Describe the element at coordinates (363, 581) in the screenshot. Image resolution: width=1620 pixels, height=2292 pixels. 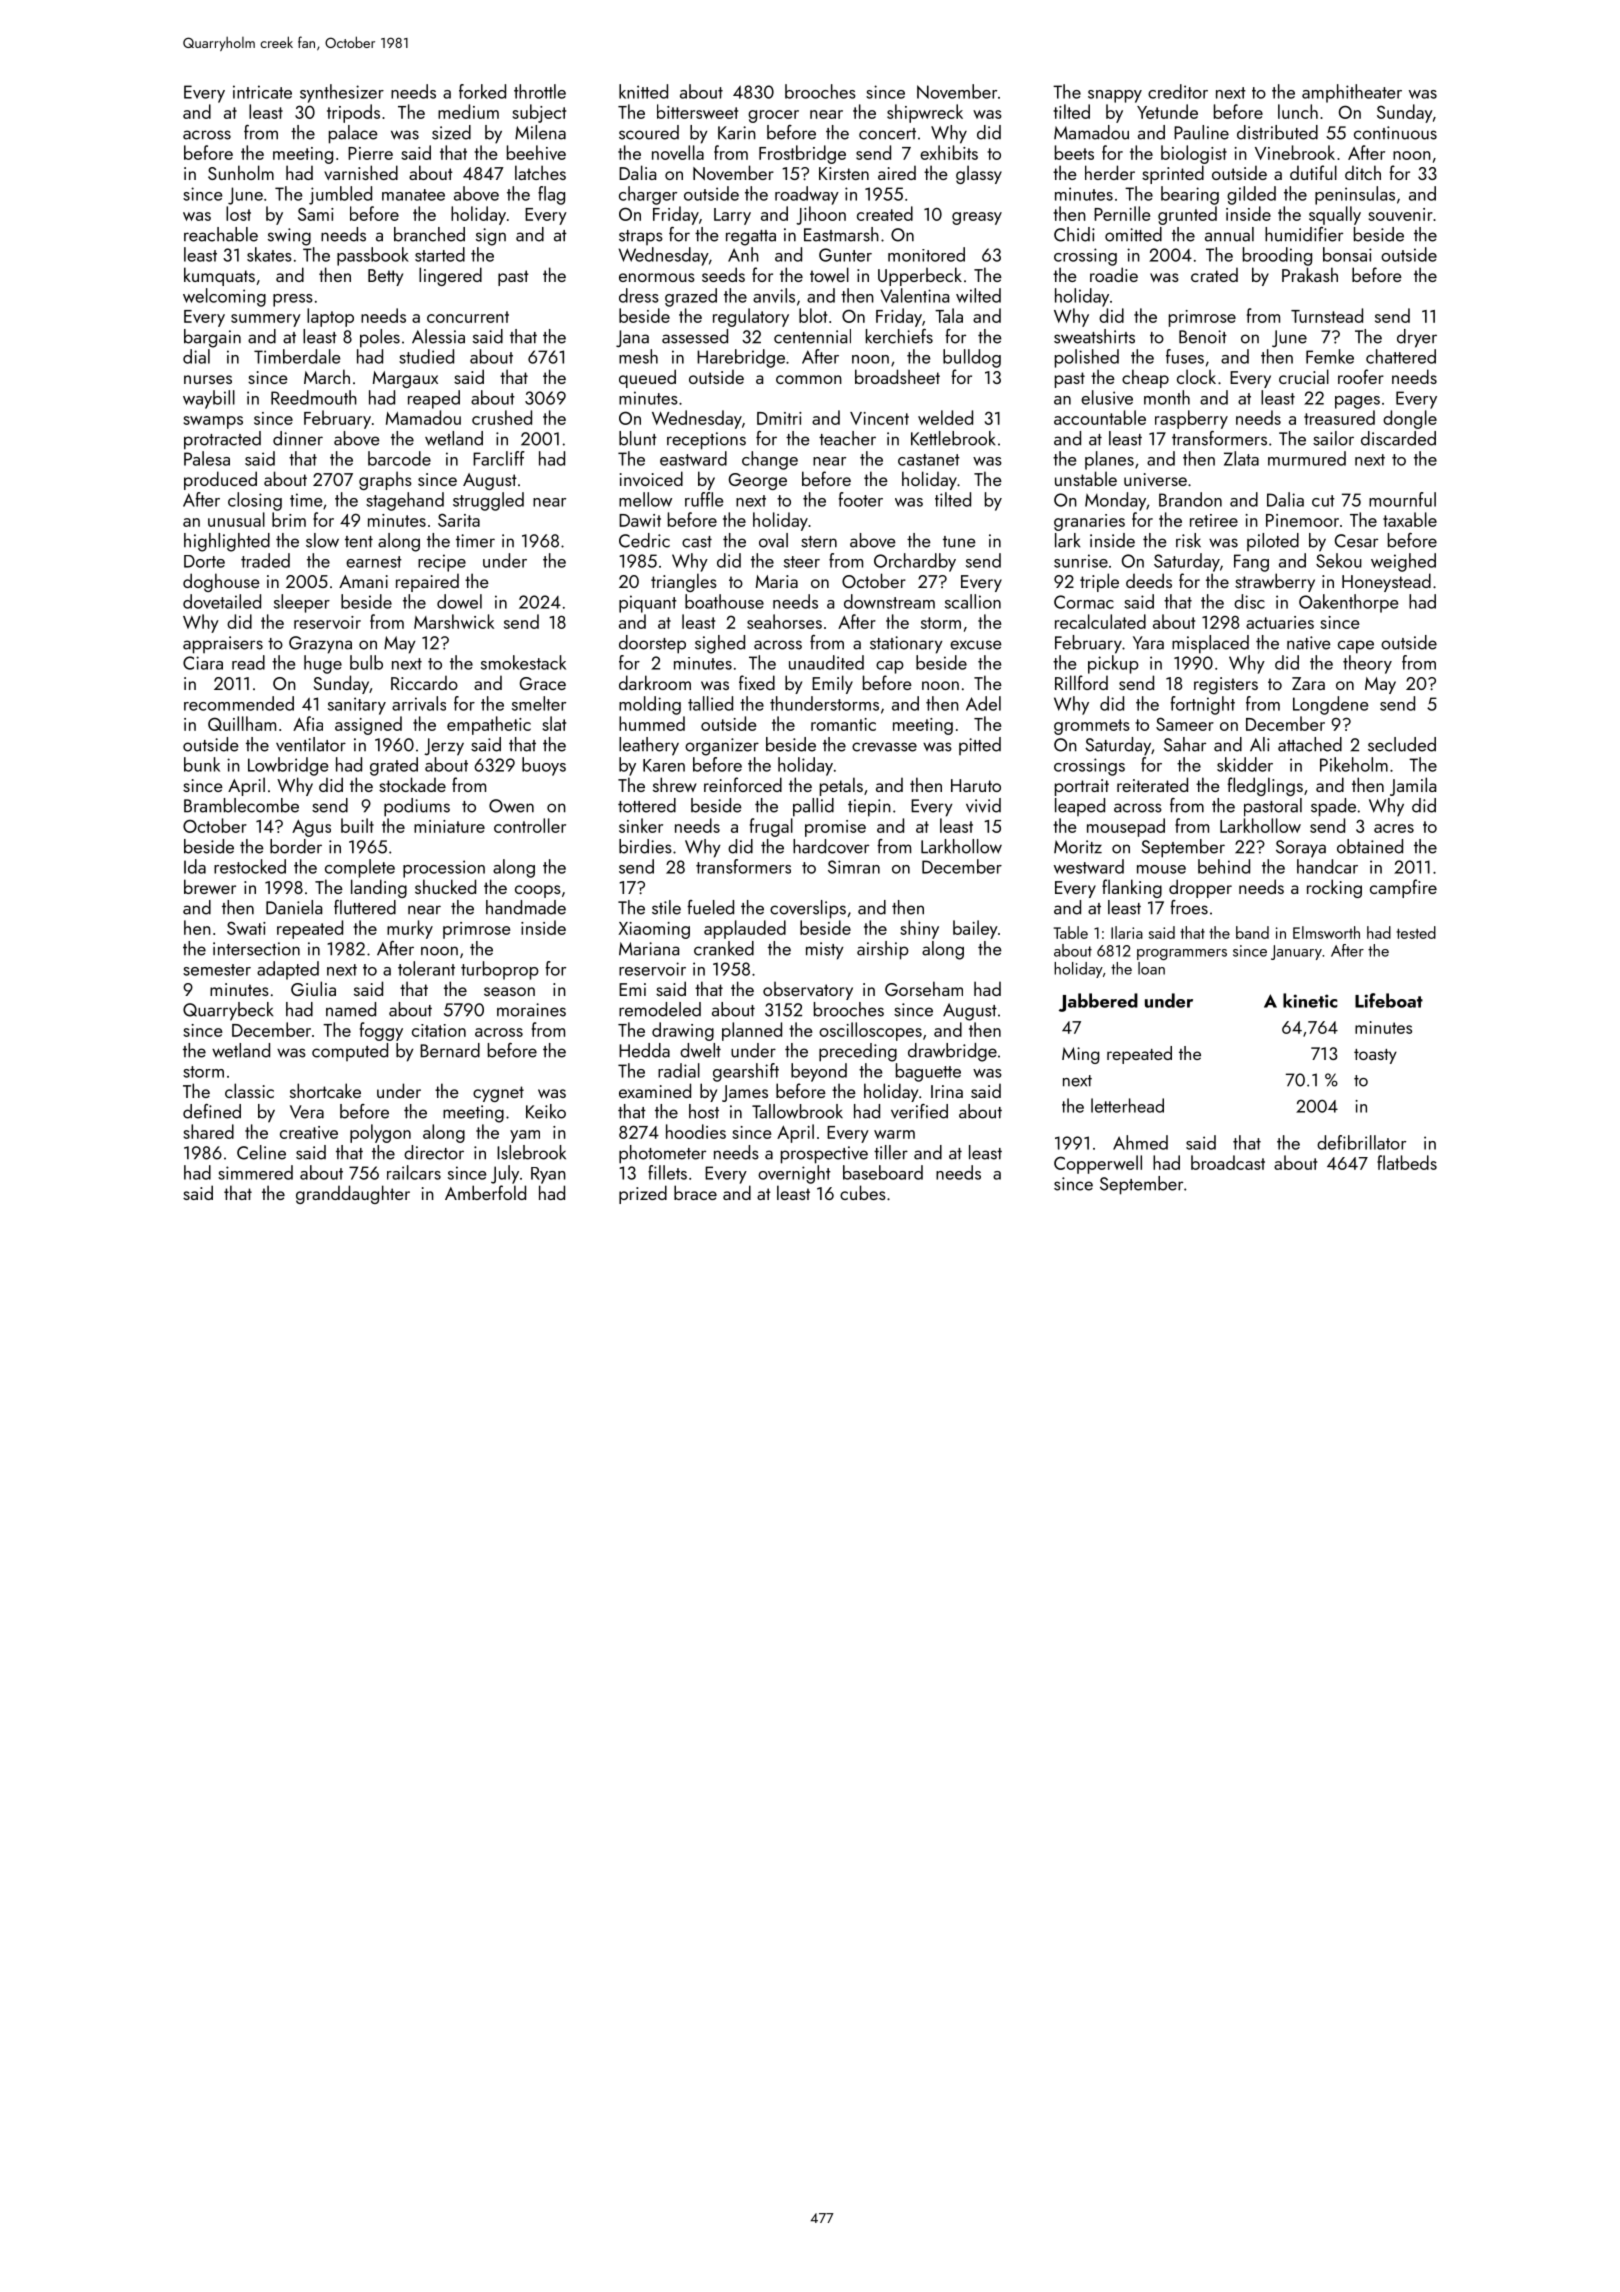
I see `Amani` at that location.
